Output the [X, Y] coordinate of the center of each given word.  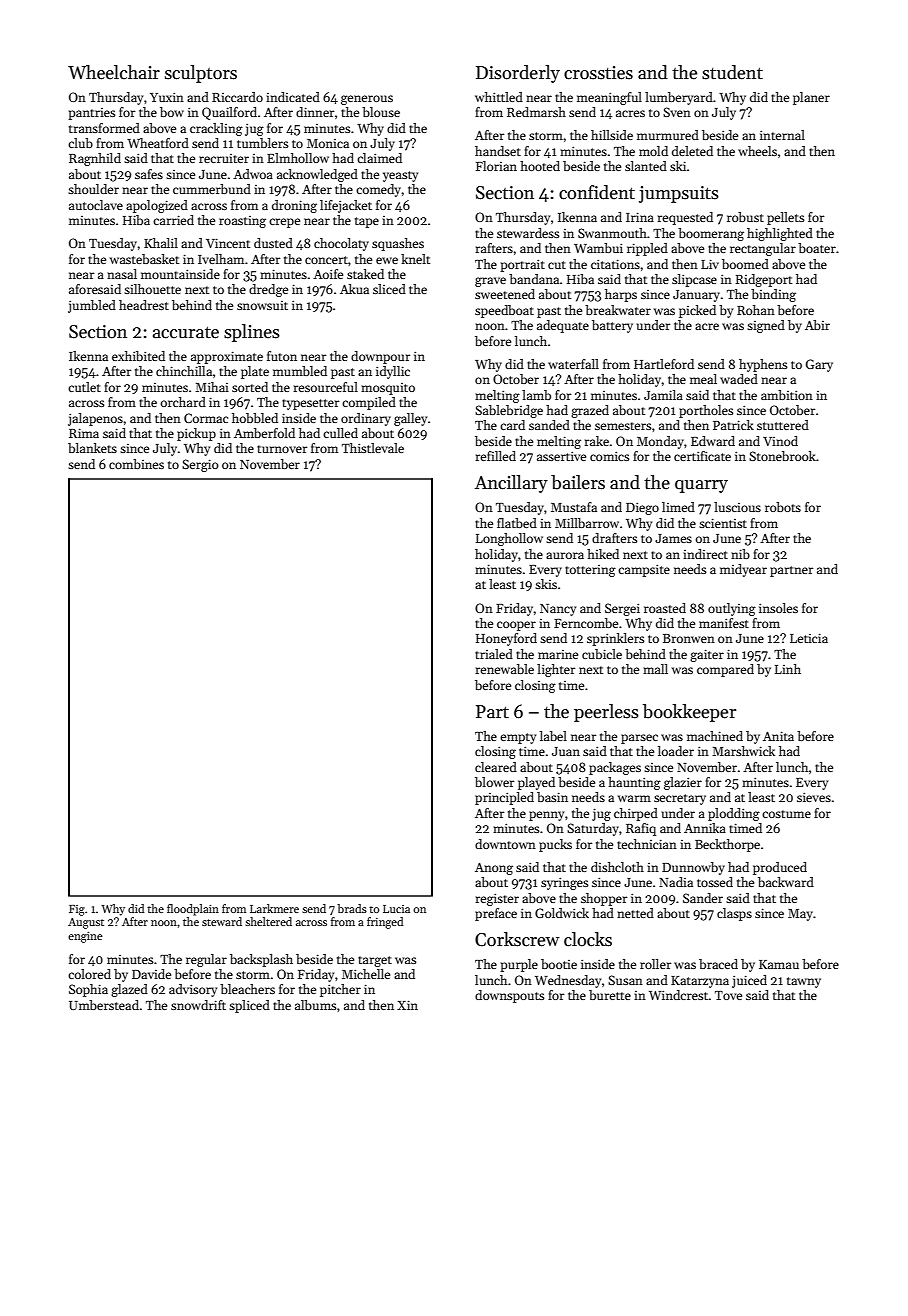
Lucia [396, 909]
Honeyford [506, 639]
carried [173, 220]
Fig [77, 910]
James [673, 538]
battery [612, 326]
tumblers [262, 143]
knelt [415, 259]
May [800, 915]
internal [782, 135]
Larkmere [274, 908]
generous [367, 100]
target [375, 961]
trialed [494, 654]
